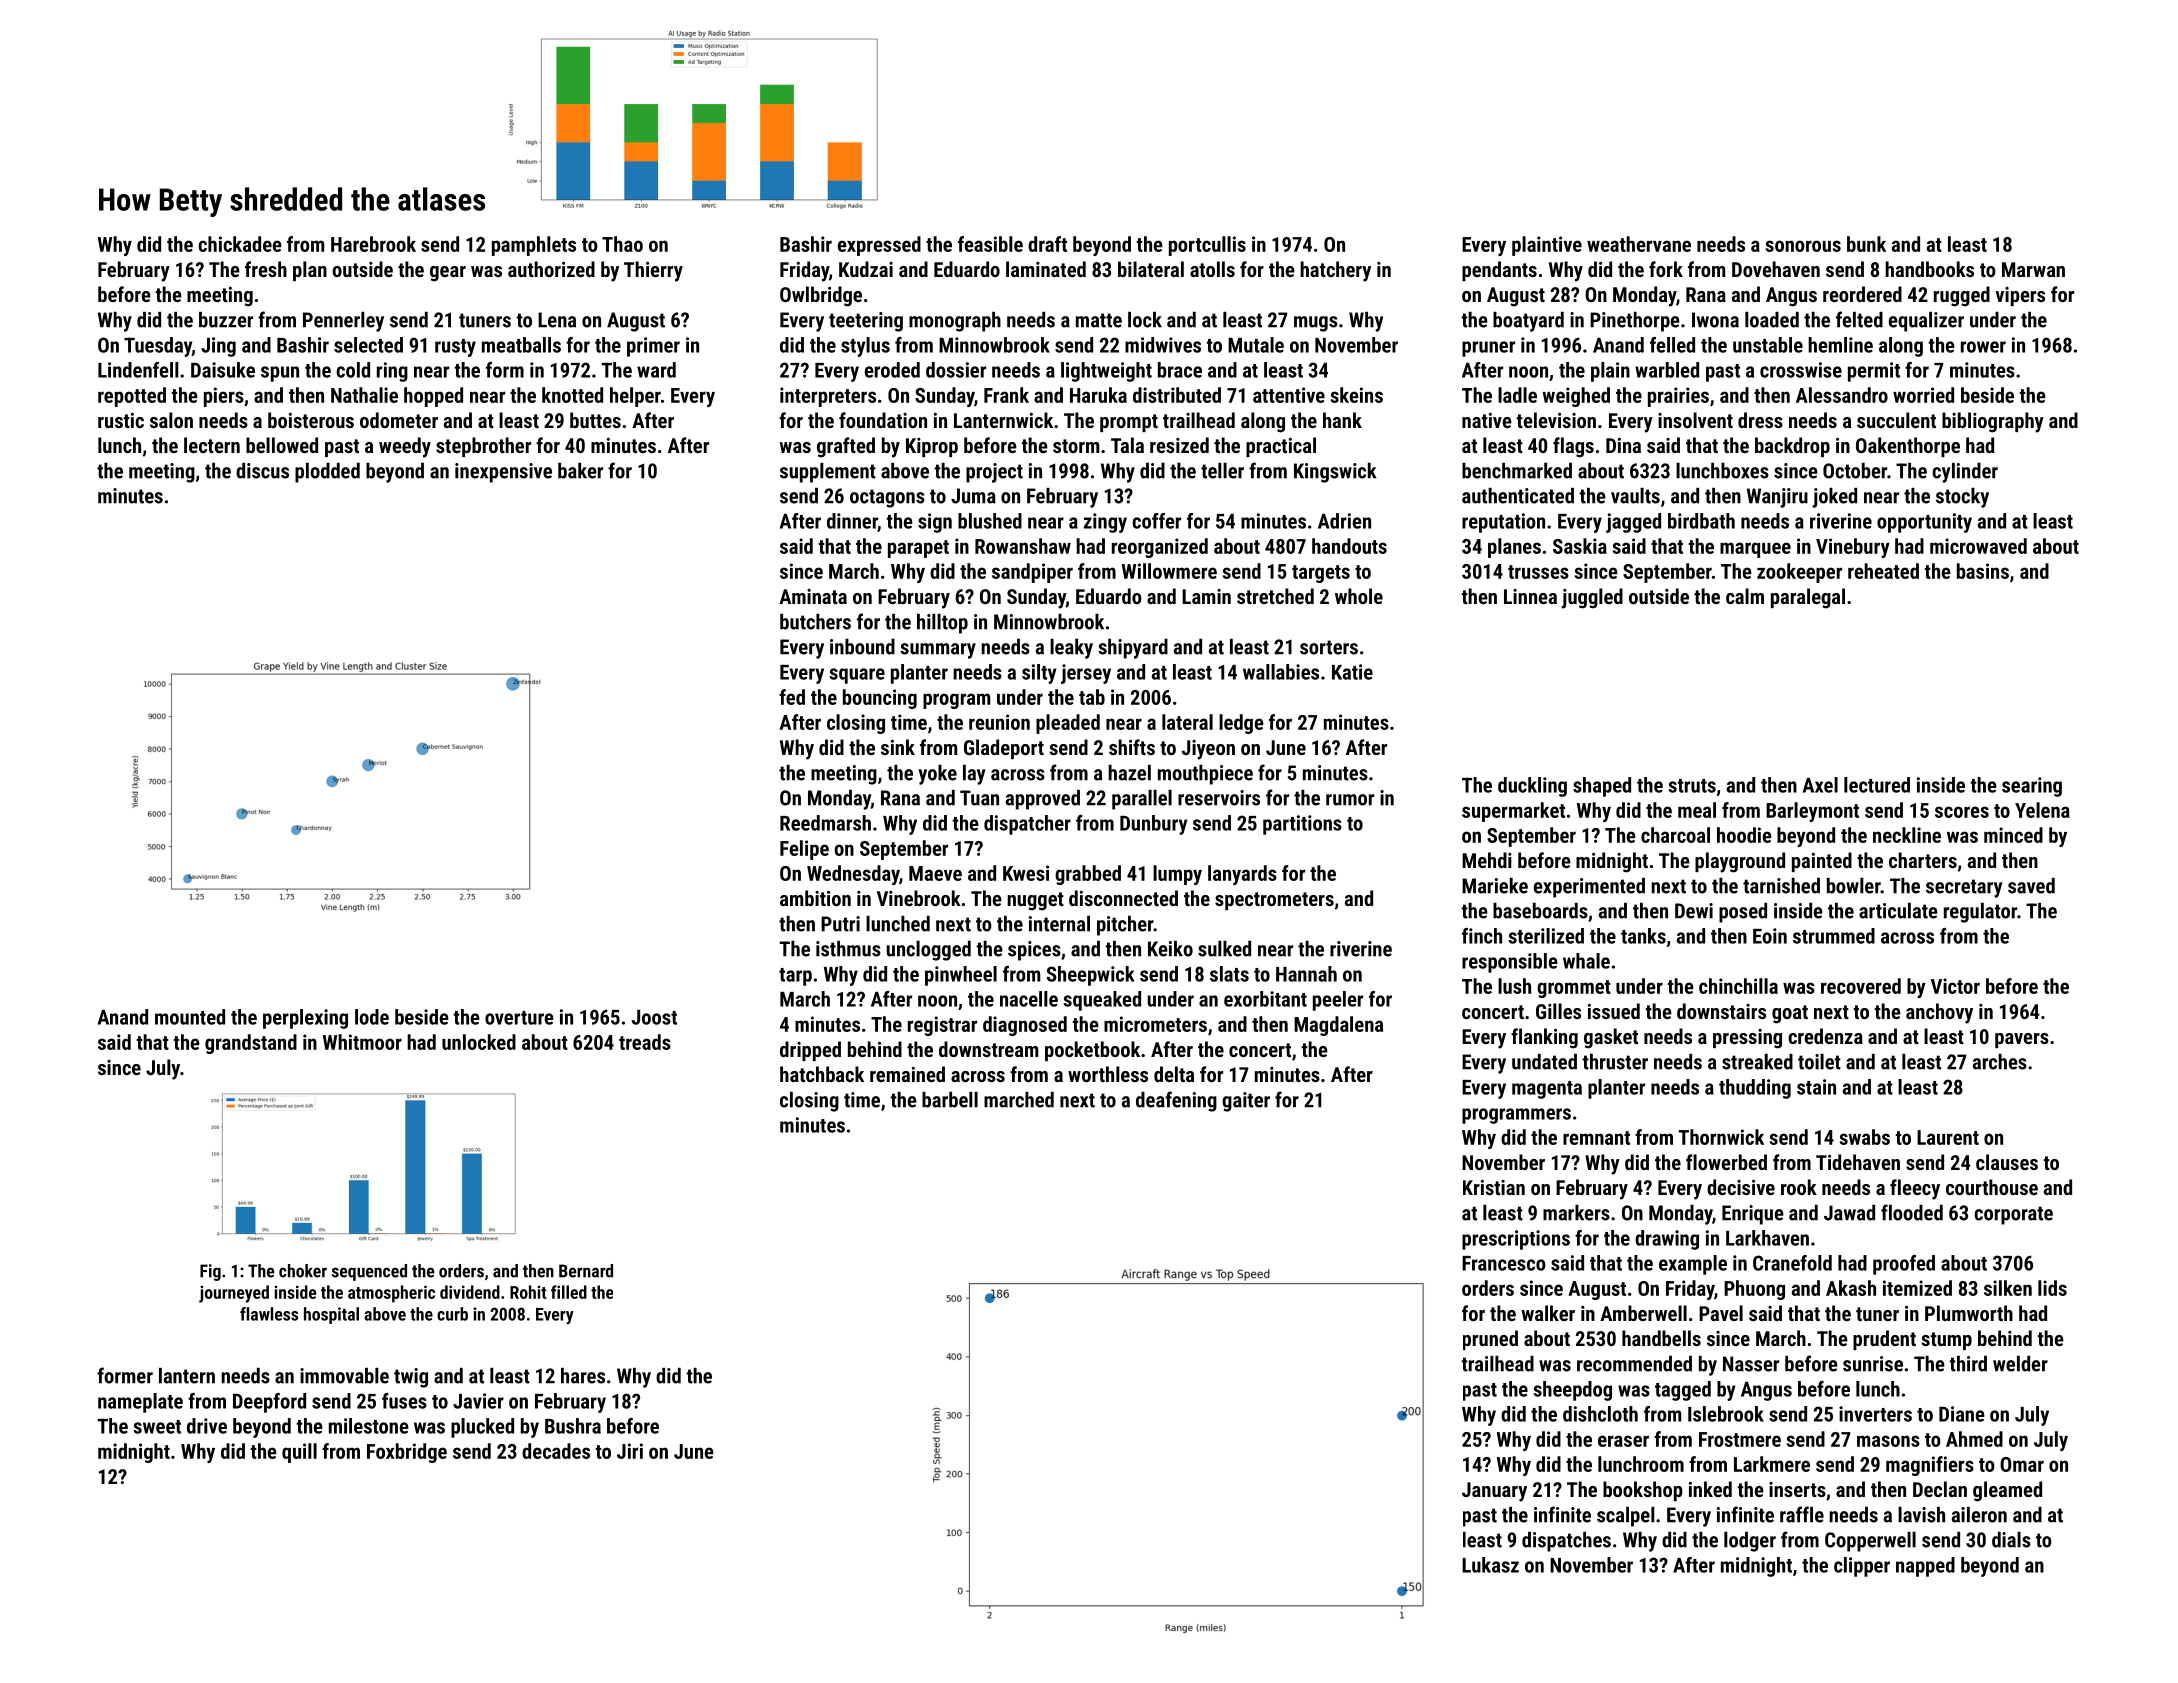 The image size is (2178, 1683). Describe the element at coordinates (1099, 320) in the page. I see `matte` at that location.
